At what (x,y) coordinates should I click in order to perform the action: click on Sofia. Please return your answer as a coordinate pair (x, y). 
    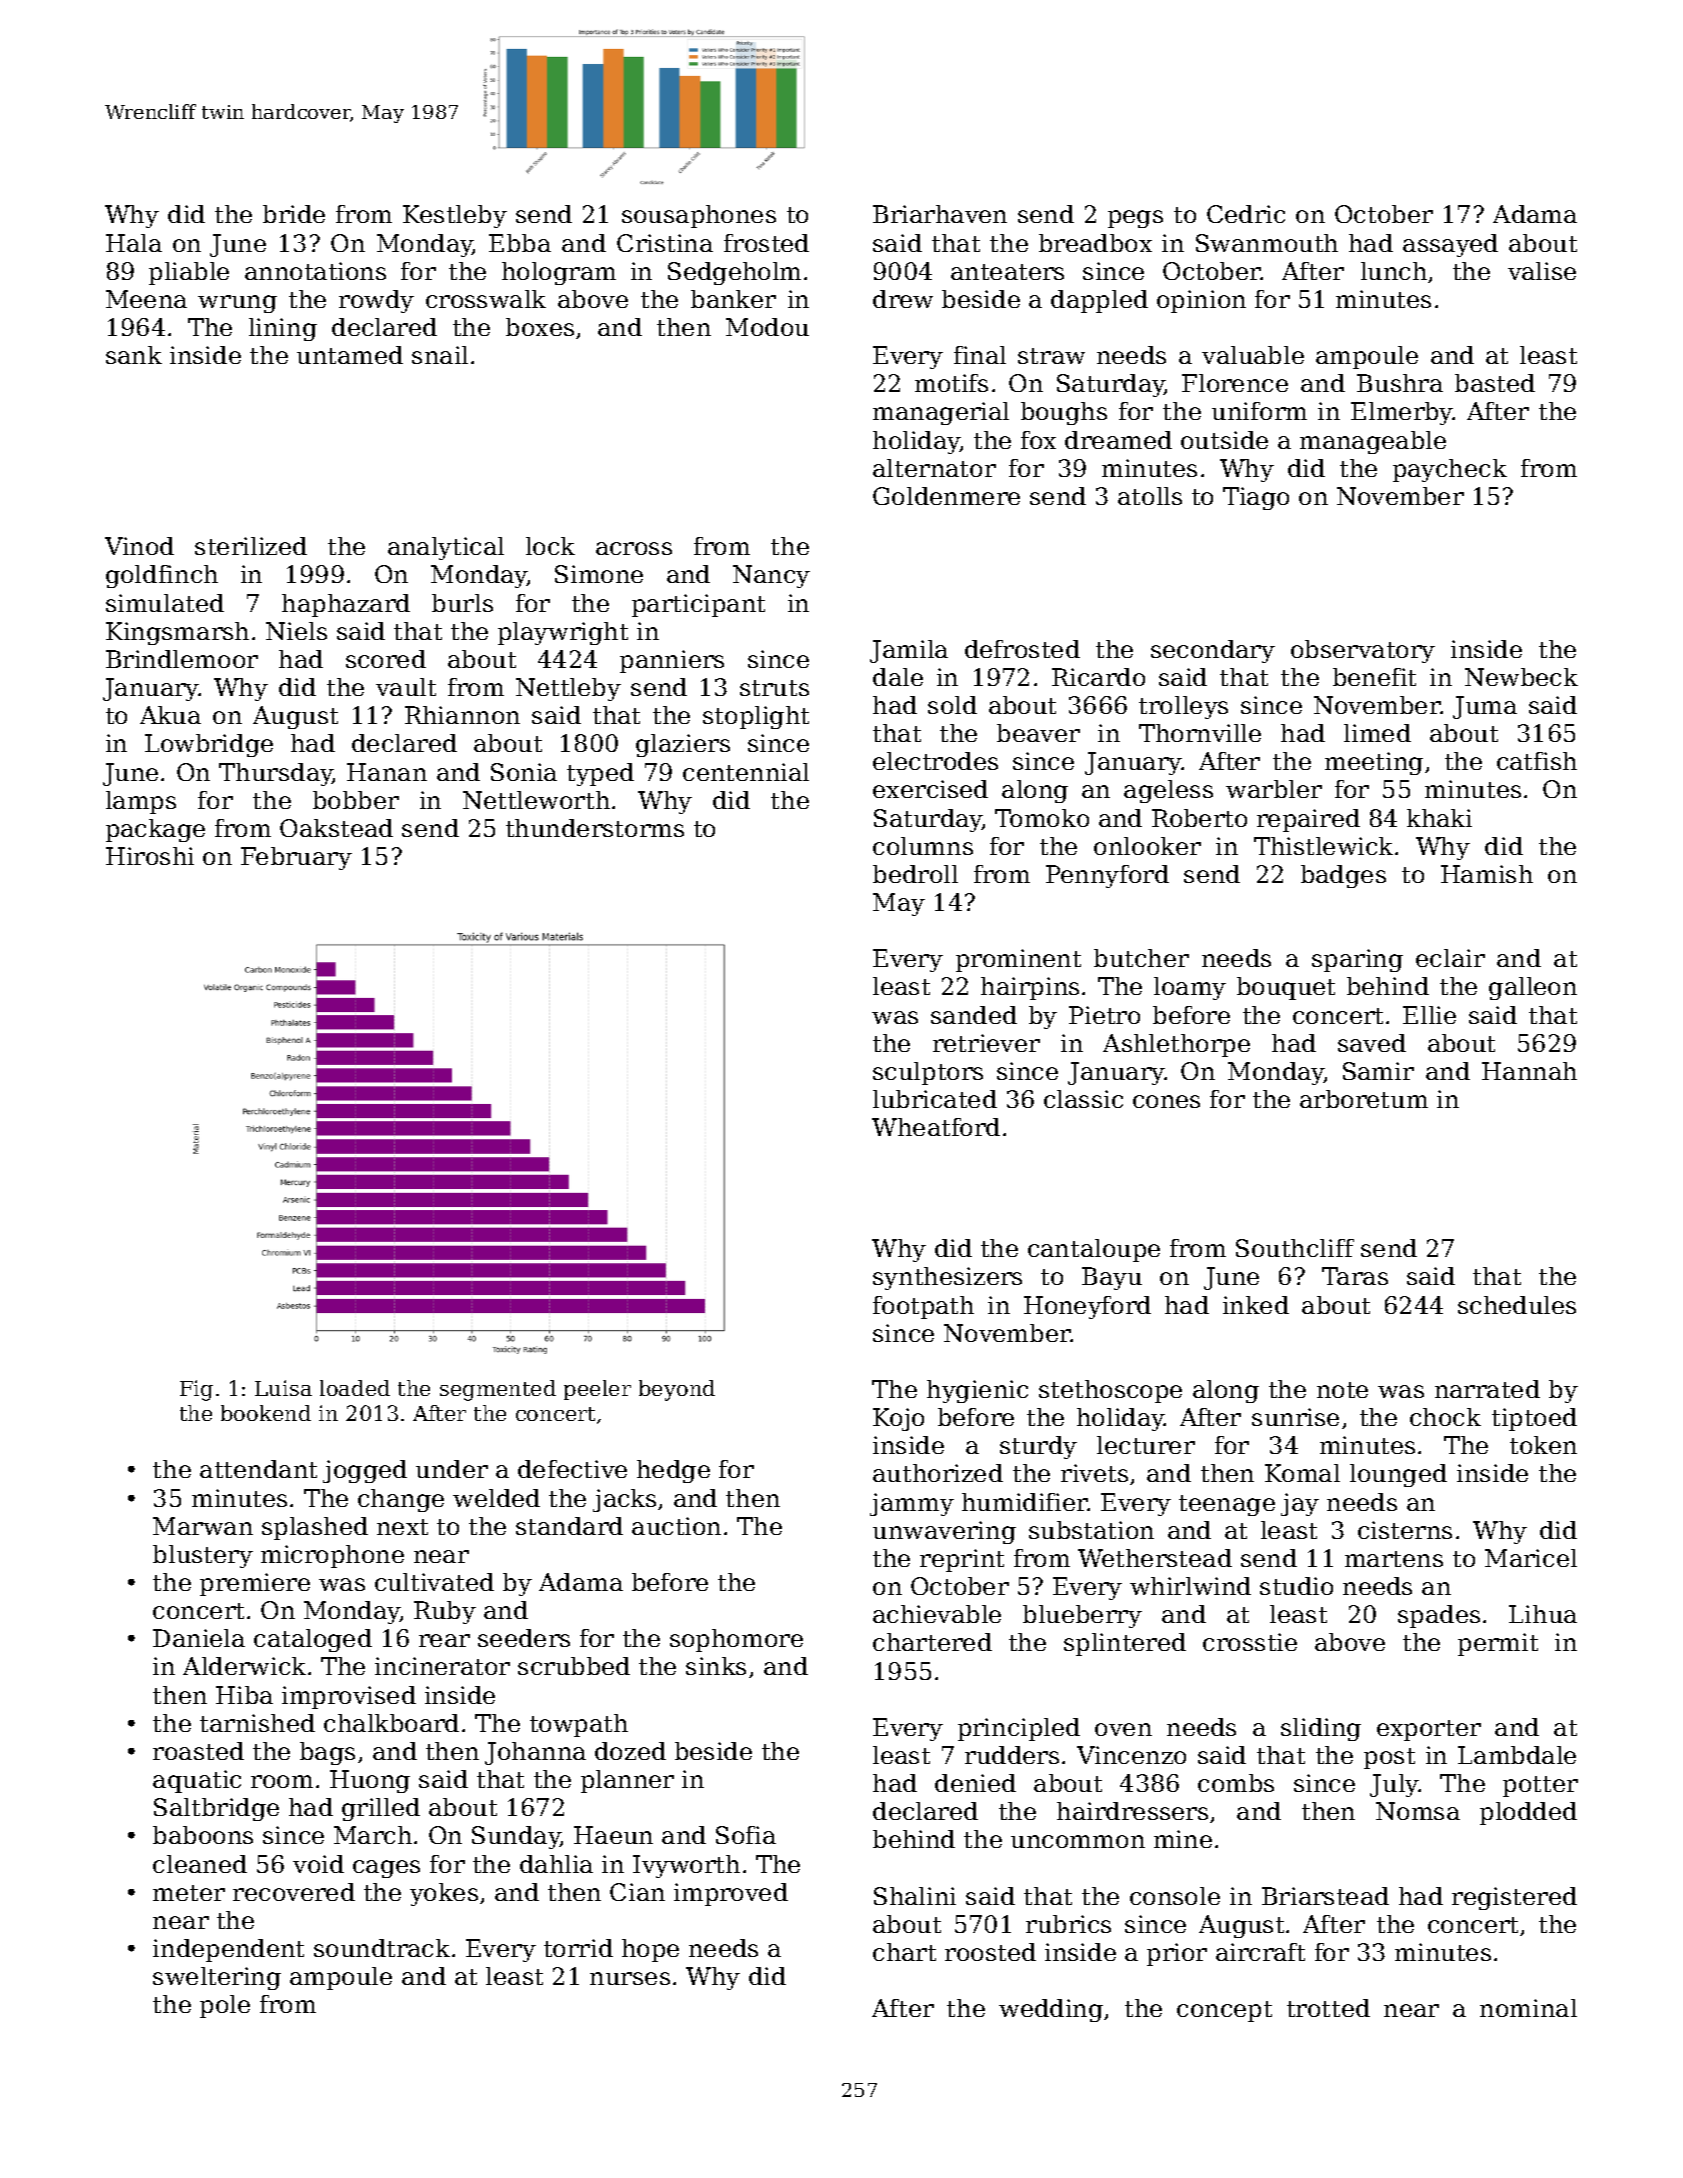
    Looking at the image, I should click on (746, 1835).
